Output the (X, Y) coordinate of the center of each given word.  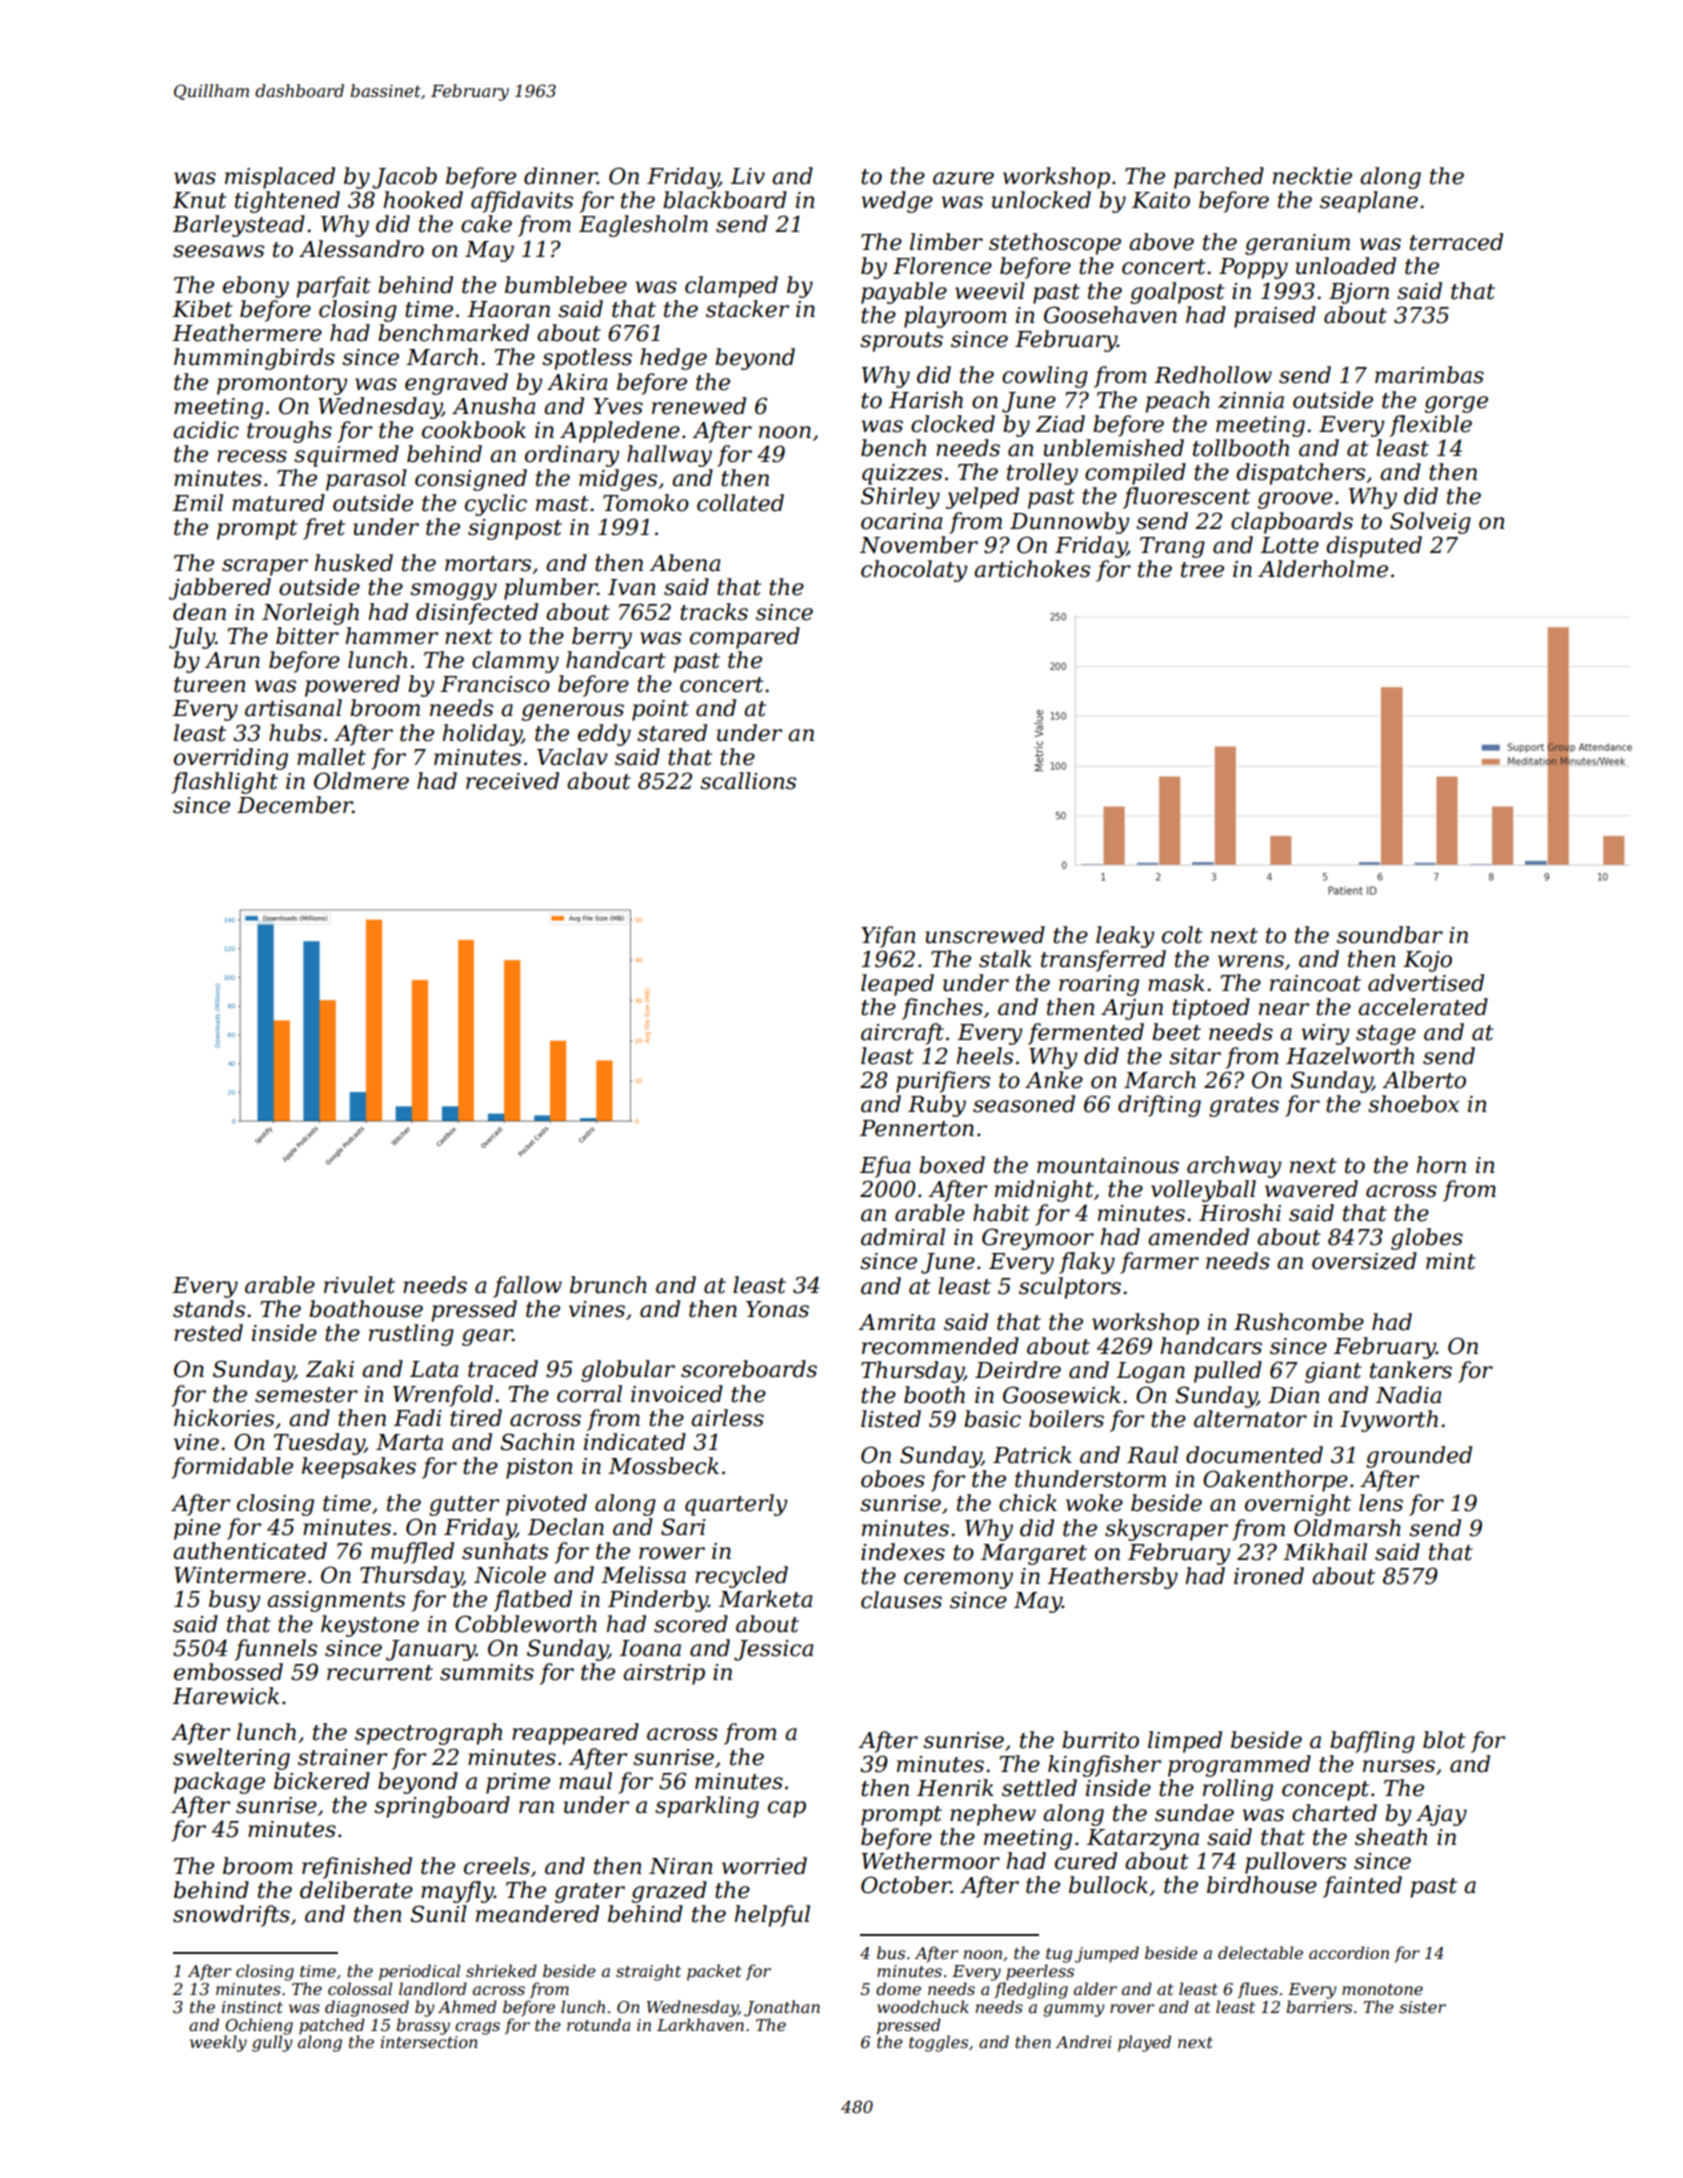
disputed (1374, 547)
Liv (747, 176)
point (660, 710)
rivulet (359, 1285)
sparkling (707, 1807)
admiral (903, 1237)
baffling (1372, 1742)
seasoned (1024, 1104)
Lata (434, 1369)
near (1284, 1009)
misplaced (280, 178)
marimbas (1429, 375)
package (219, 1783)
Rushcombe (1299, 1322)
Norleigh (310, 614)
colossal (360, 1988)
